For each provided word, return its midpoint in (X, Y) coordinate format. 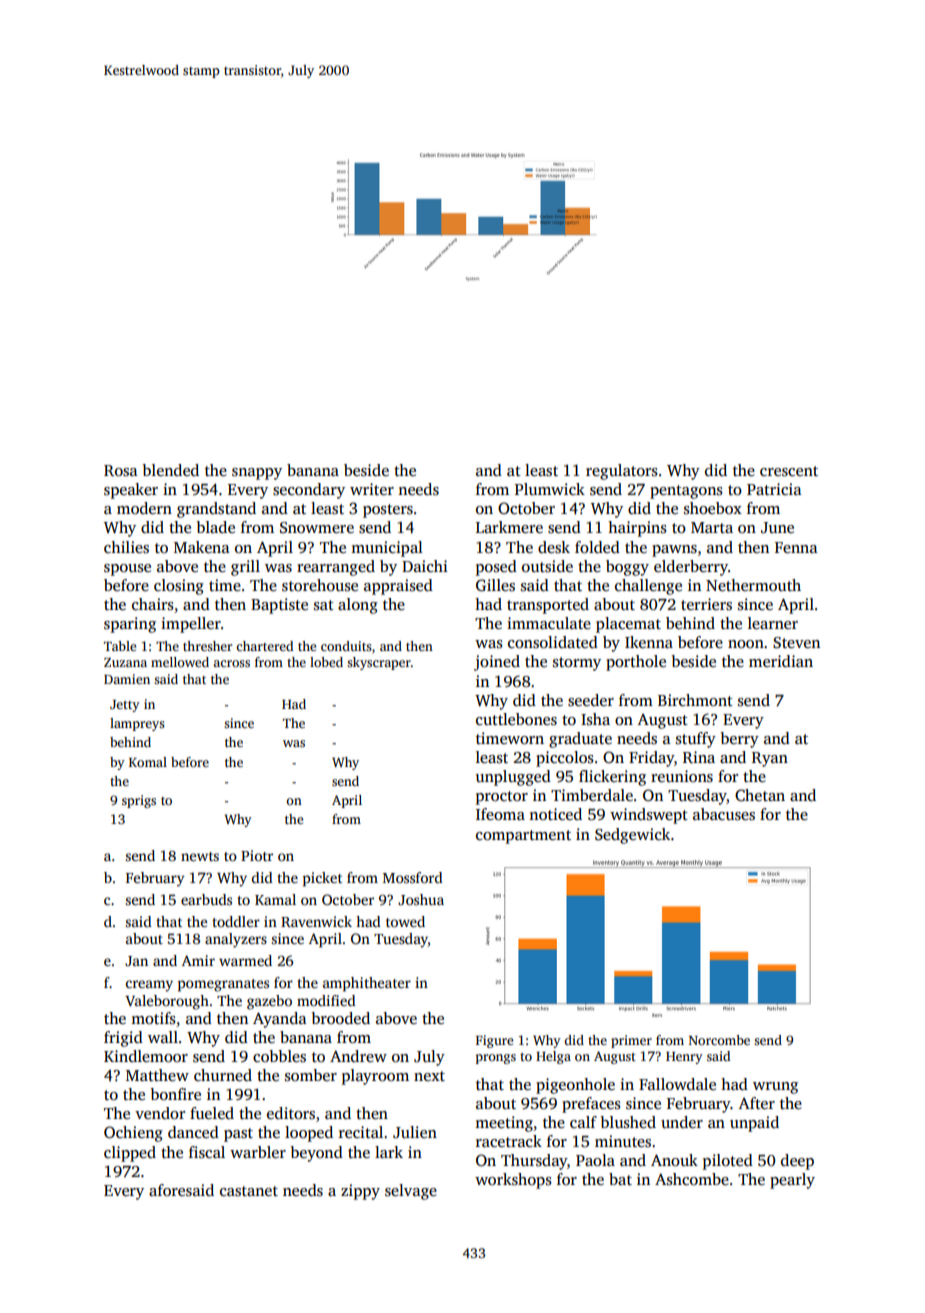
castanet (249, 1191)
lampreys (137, 724)
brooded (340, 1018)
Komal (148, 762)
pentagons (686, 492)
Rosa (121, 471)
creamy (149, 986)
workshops (513, 1181)
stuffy (696, 740)
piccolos (565, 759)
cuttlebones (516, 719)
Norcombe (719, 1040)
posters (388, 511)
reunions (682, 776)
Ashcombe (692, 1179)
